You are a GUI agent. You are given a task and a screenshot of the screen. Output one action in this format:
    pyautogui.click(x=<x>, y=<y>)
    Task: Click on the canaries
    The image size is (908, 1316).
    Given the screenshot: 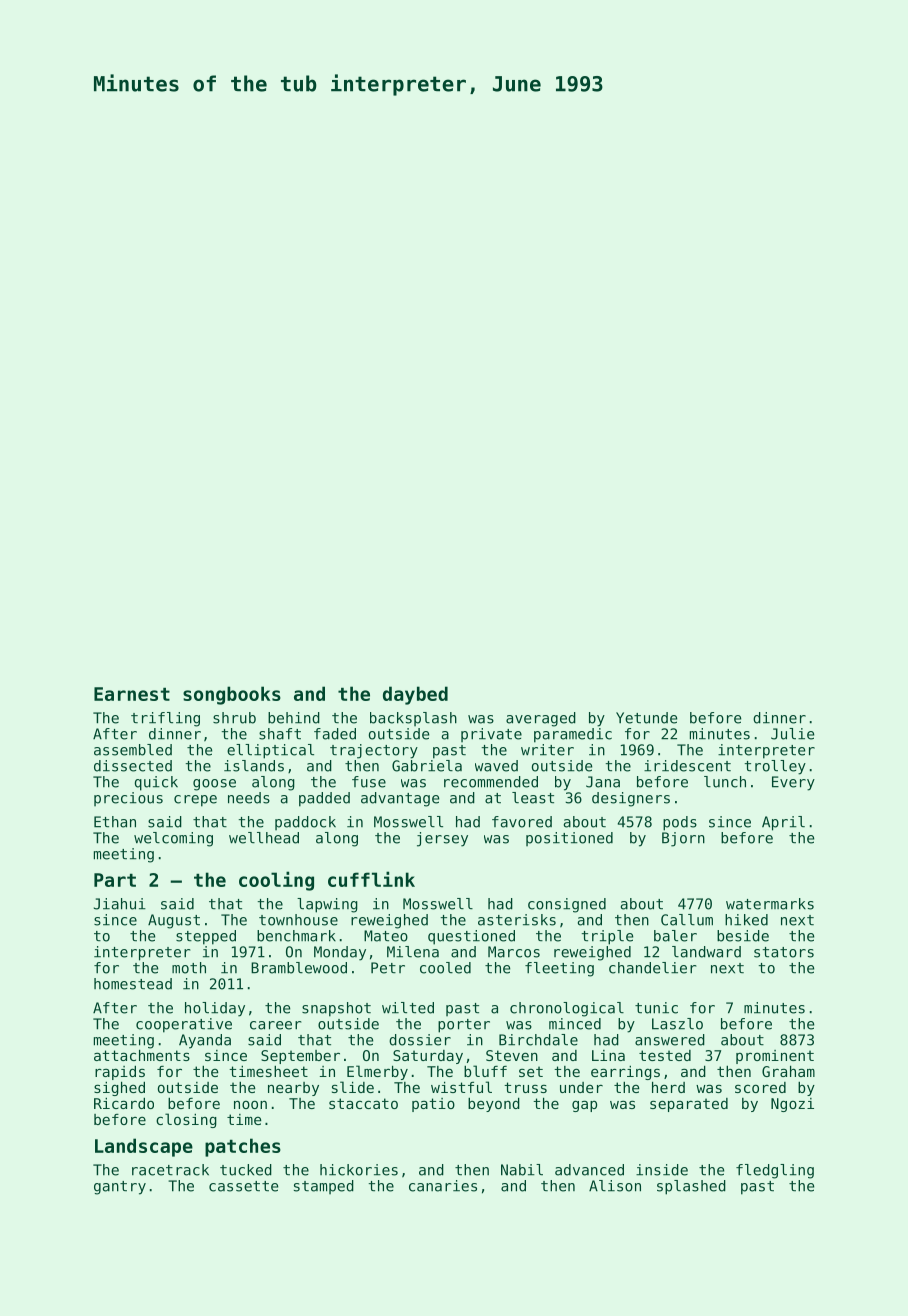 What is the action you would take?
    pyautogui.click(x=443, y=1186)
